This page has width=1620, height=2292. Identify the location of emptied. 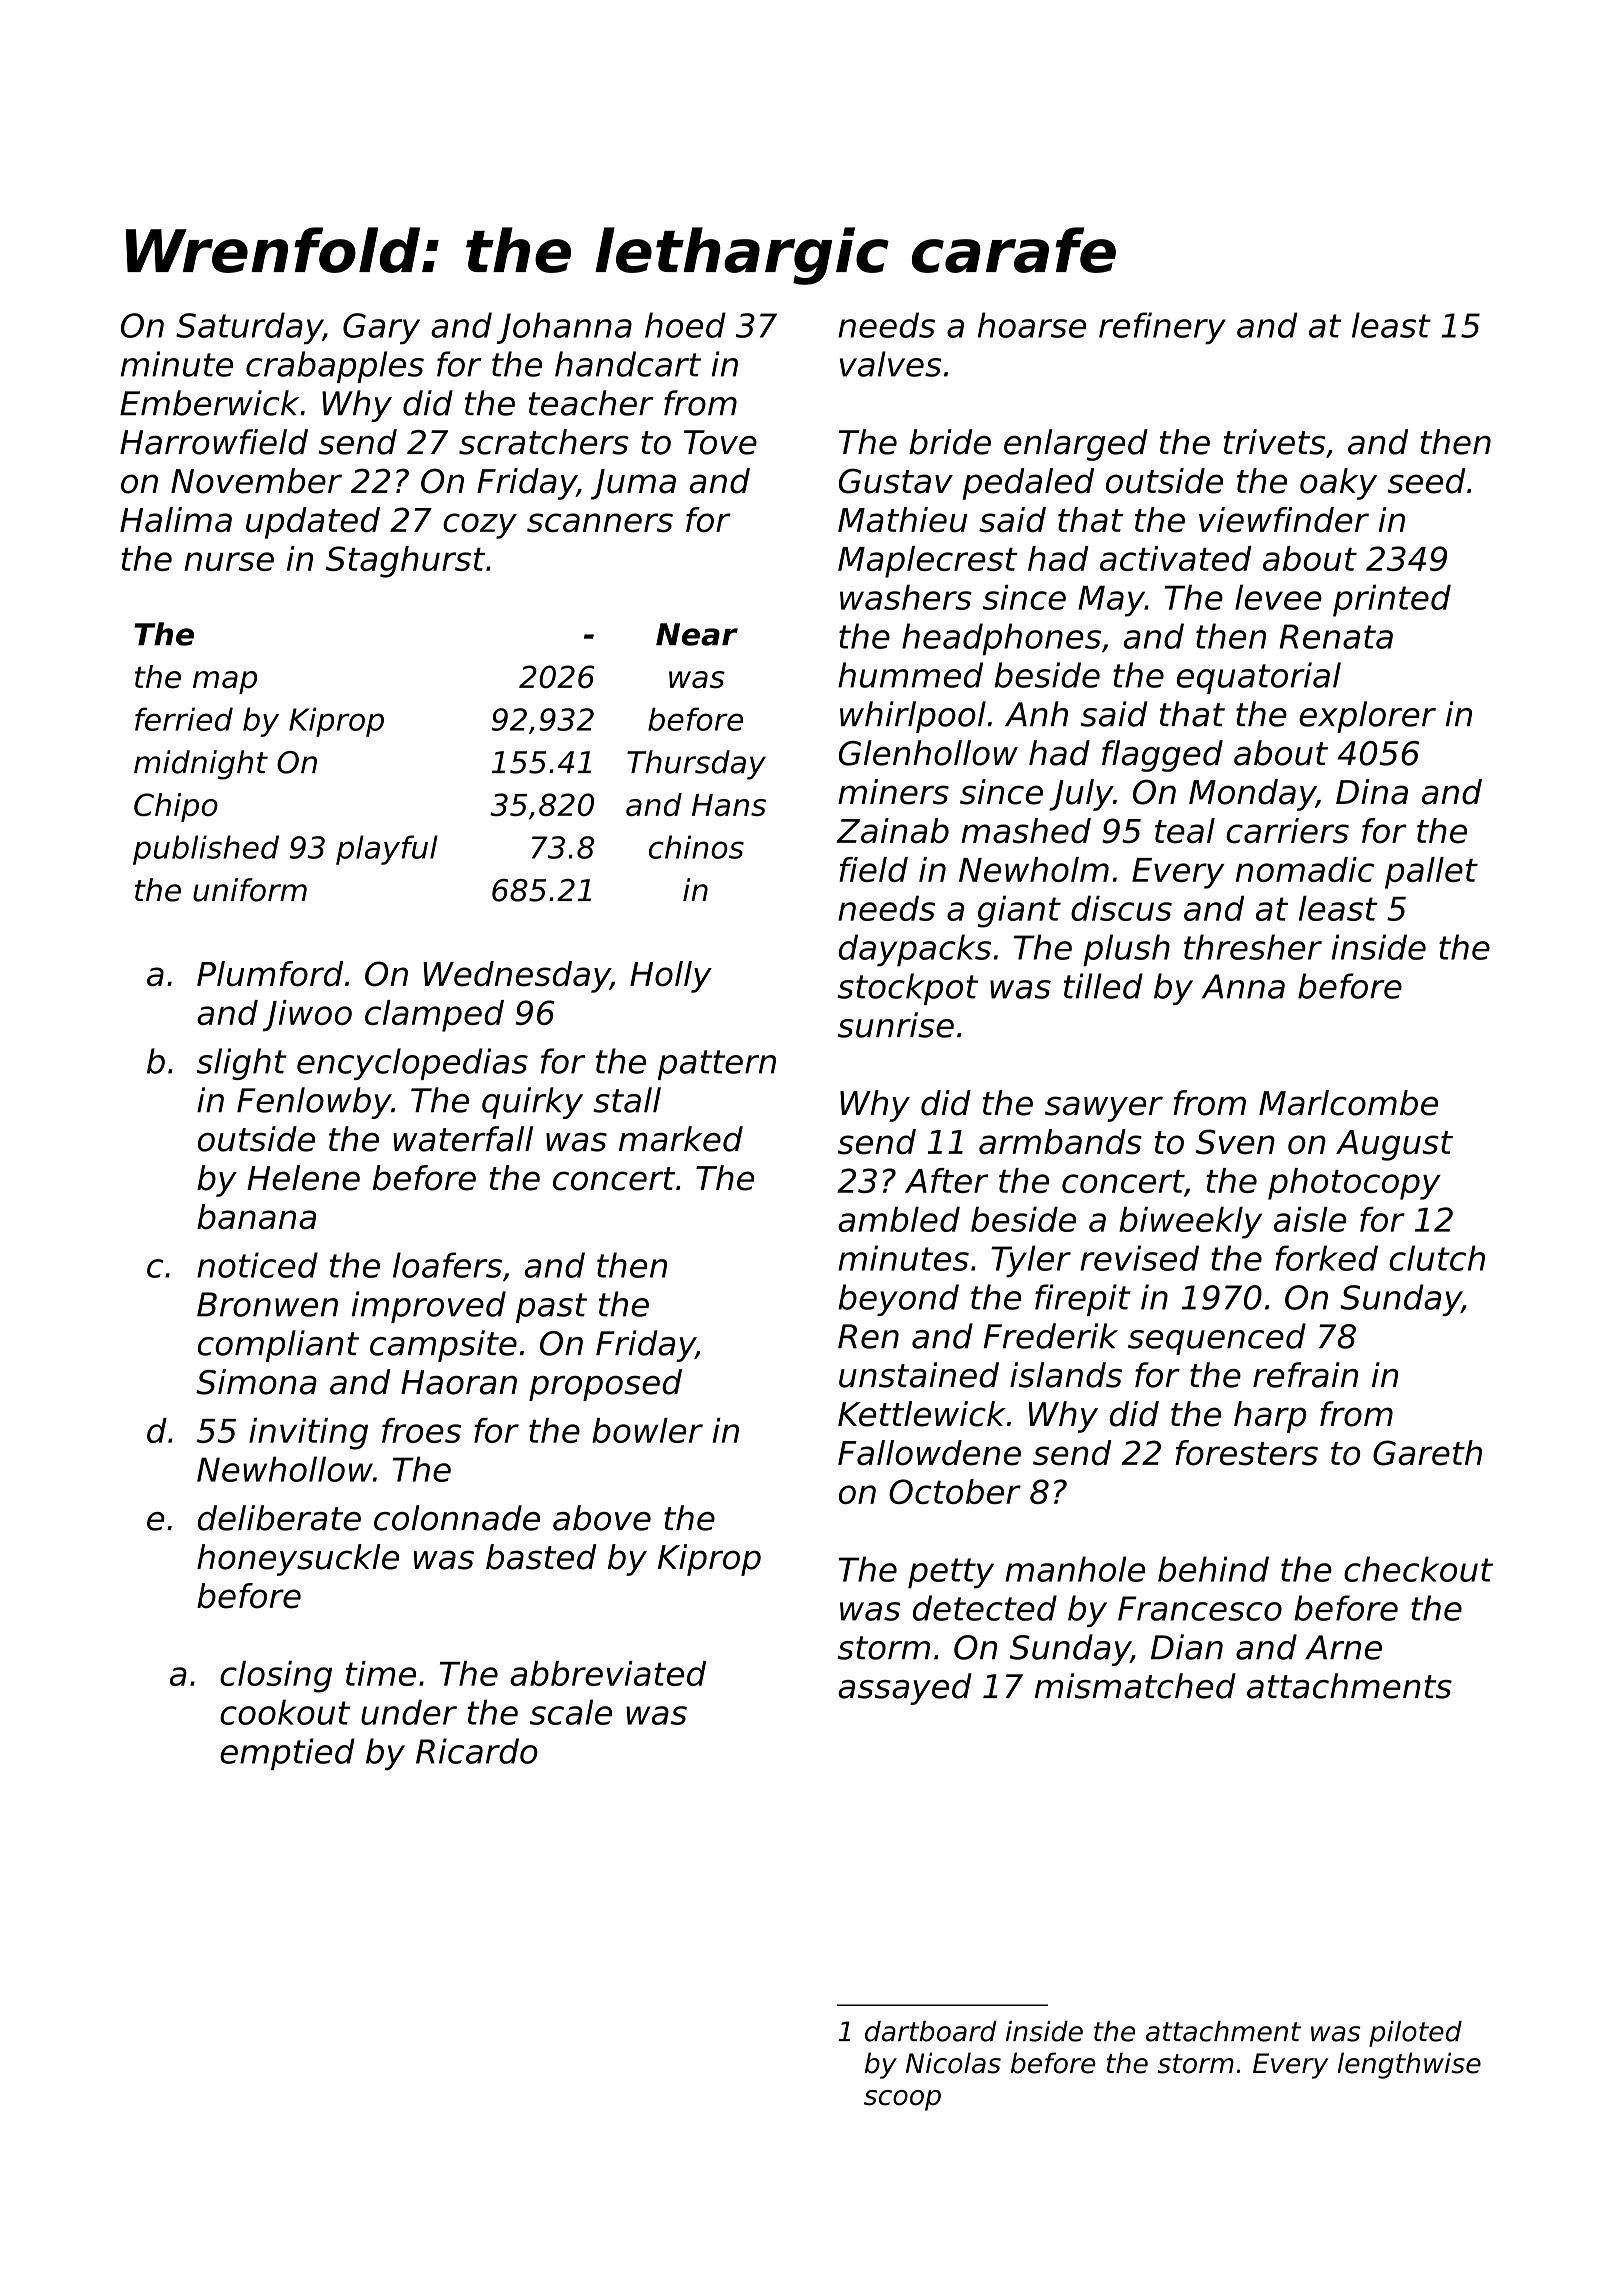
(287, 1754).
